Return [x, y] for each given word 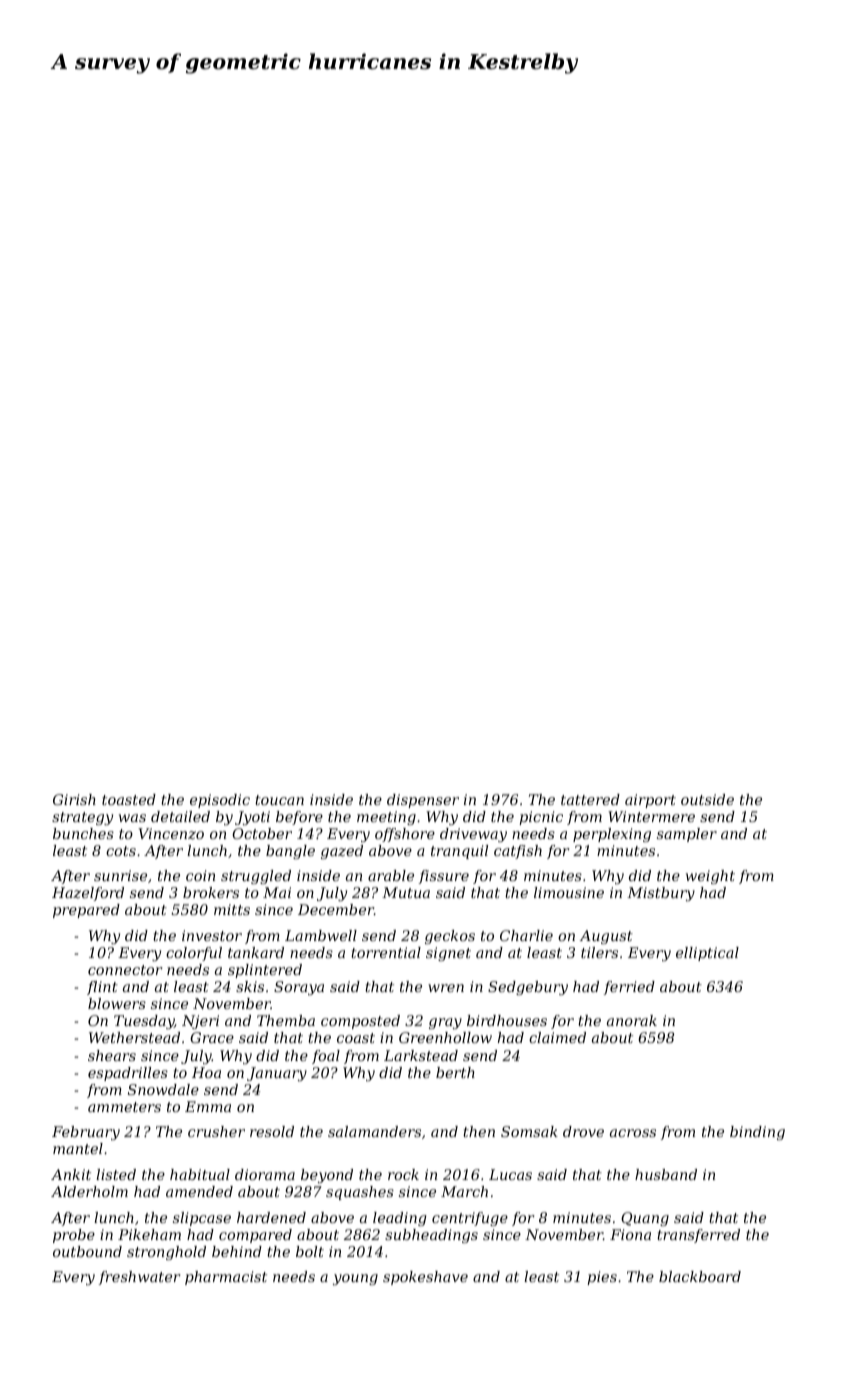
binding [757, 1133]
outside [707, 799]
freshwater [139, 1278]
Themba [286, 1020]
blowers [117, 1003]
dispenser [423, 801]
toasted [129, 799]
